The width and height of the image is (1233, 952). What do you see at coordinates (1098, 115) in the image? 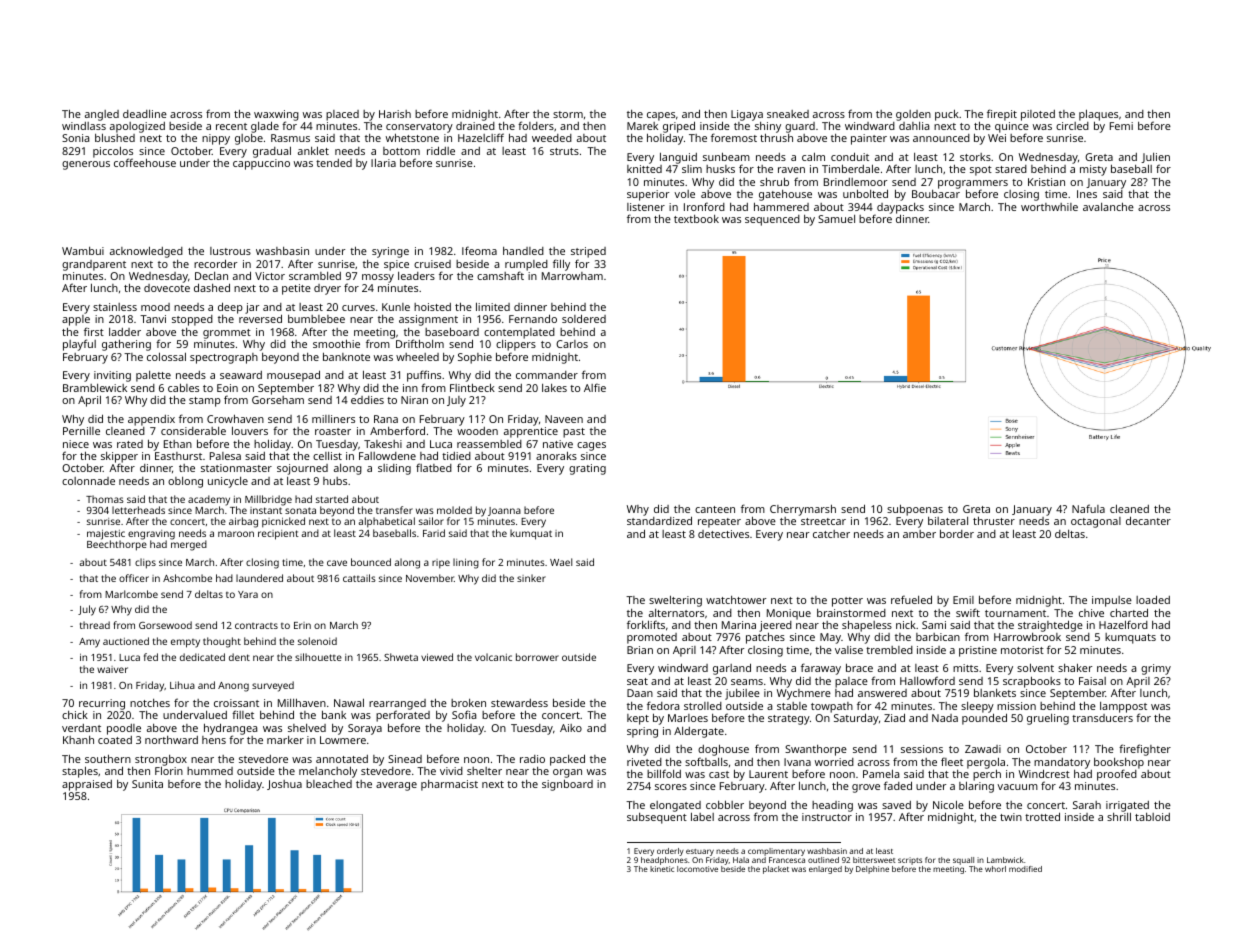
I see `plaques` at bounding box center [1098, 115].
